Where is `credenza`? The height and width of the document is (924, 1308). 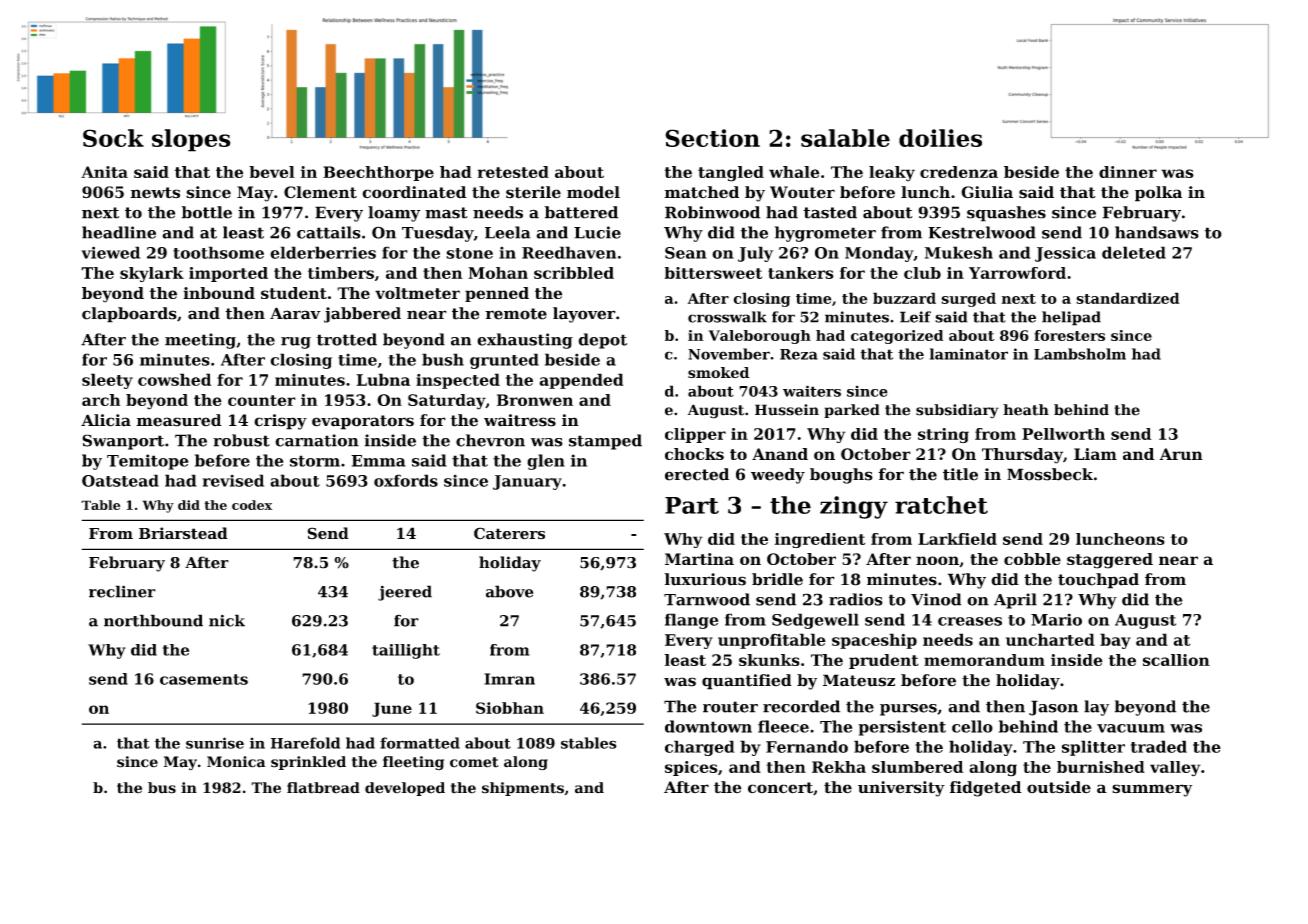 credenza is located at coordinates (959, 172).
